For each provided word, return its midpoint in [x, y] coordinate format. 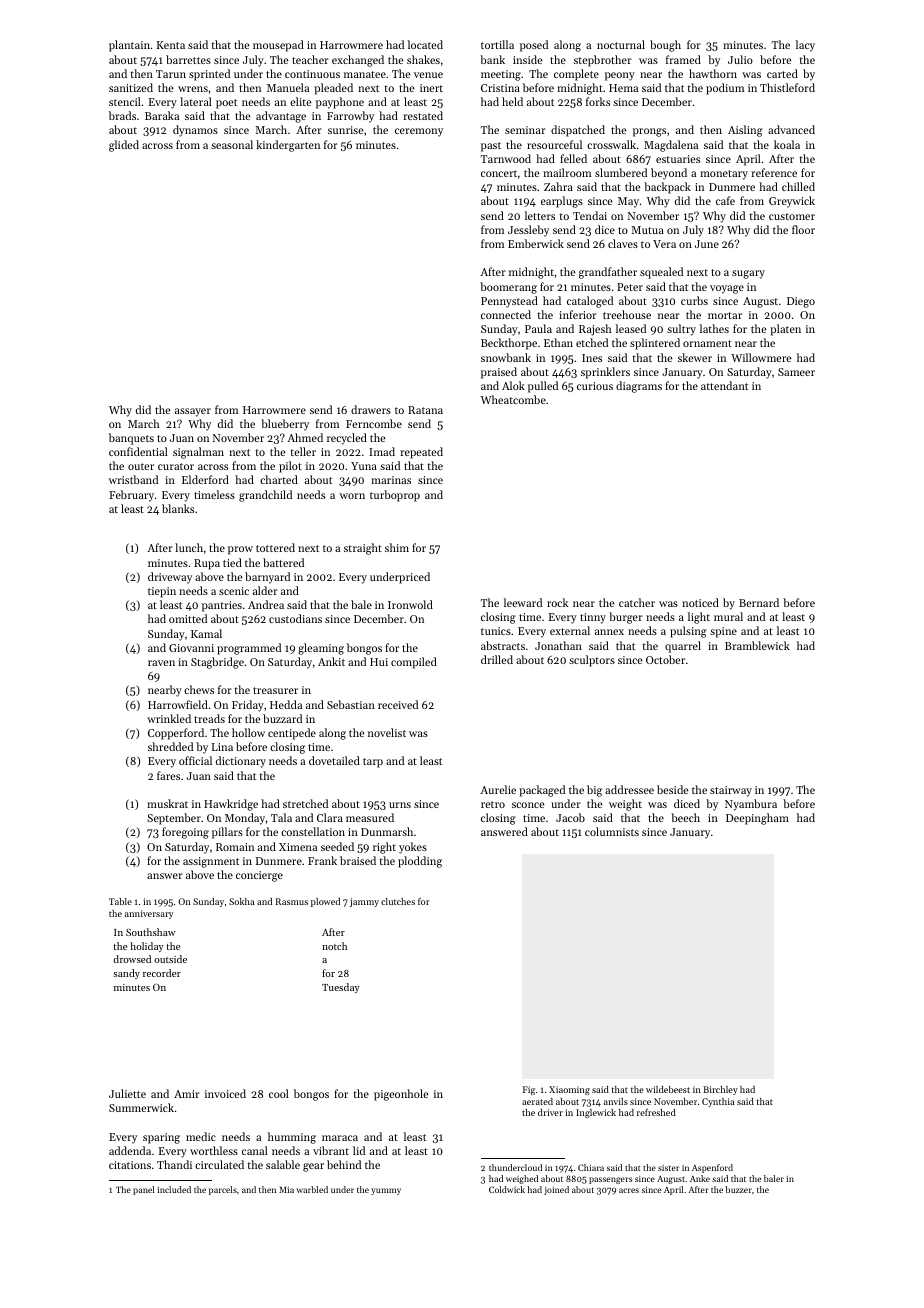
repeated [421, 453]
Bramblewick [757, 645]
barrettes [188, 59]
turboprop [395, 496]
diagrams [639, 387]
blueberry [285, 425]
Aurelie [498, 789]
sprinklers [605, 373]
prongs [649, 132]
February [131, 496]
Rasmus [292, 901]
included [174, 1189]
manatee [365, 74]
